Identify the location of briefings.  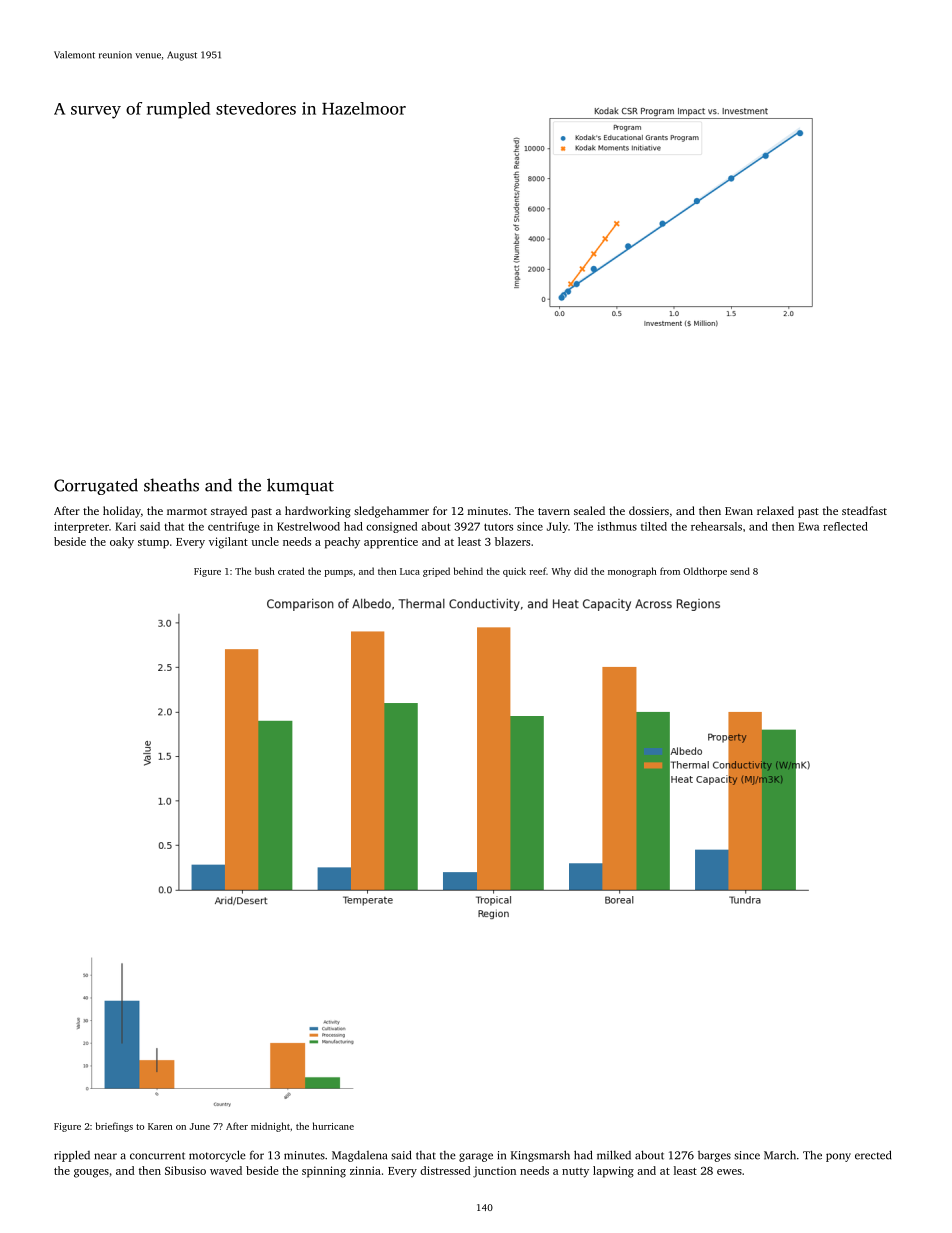
(114, 1127).
